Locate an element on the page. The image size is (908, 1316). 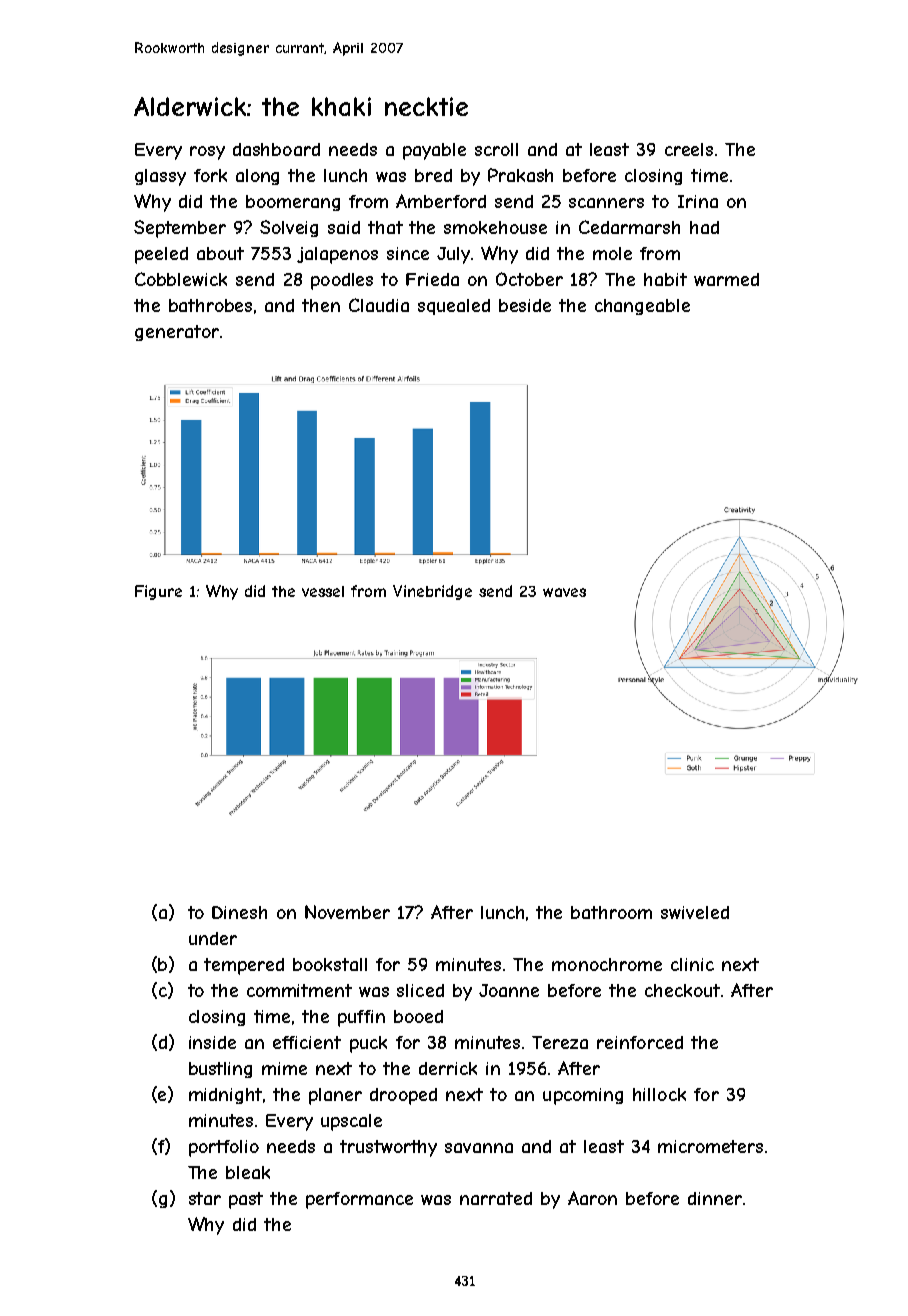
Vinebridge is located at coordinates (432, 592).
